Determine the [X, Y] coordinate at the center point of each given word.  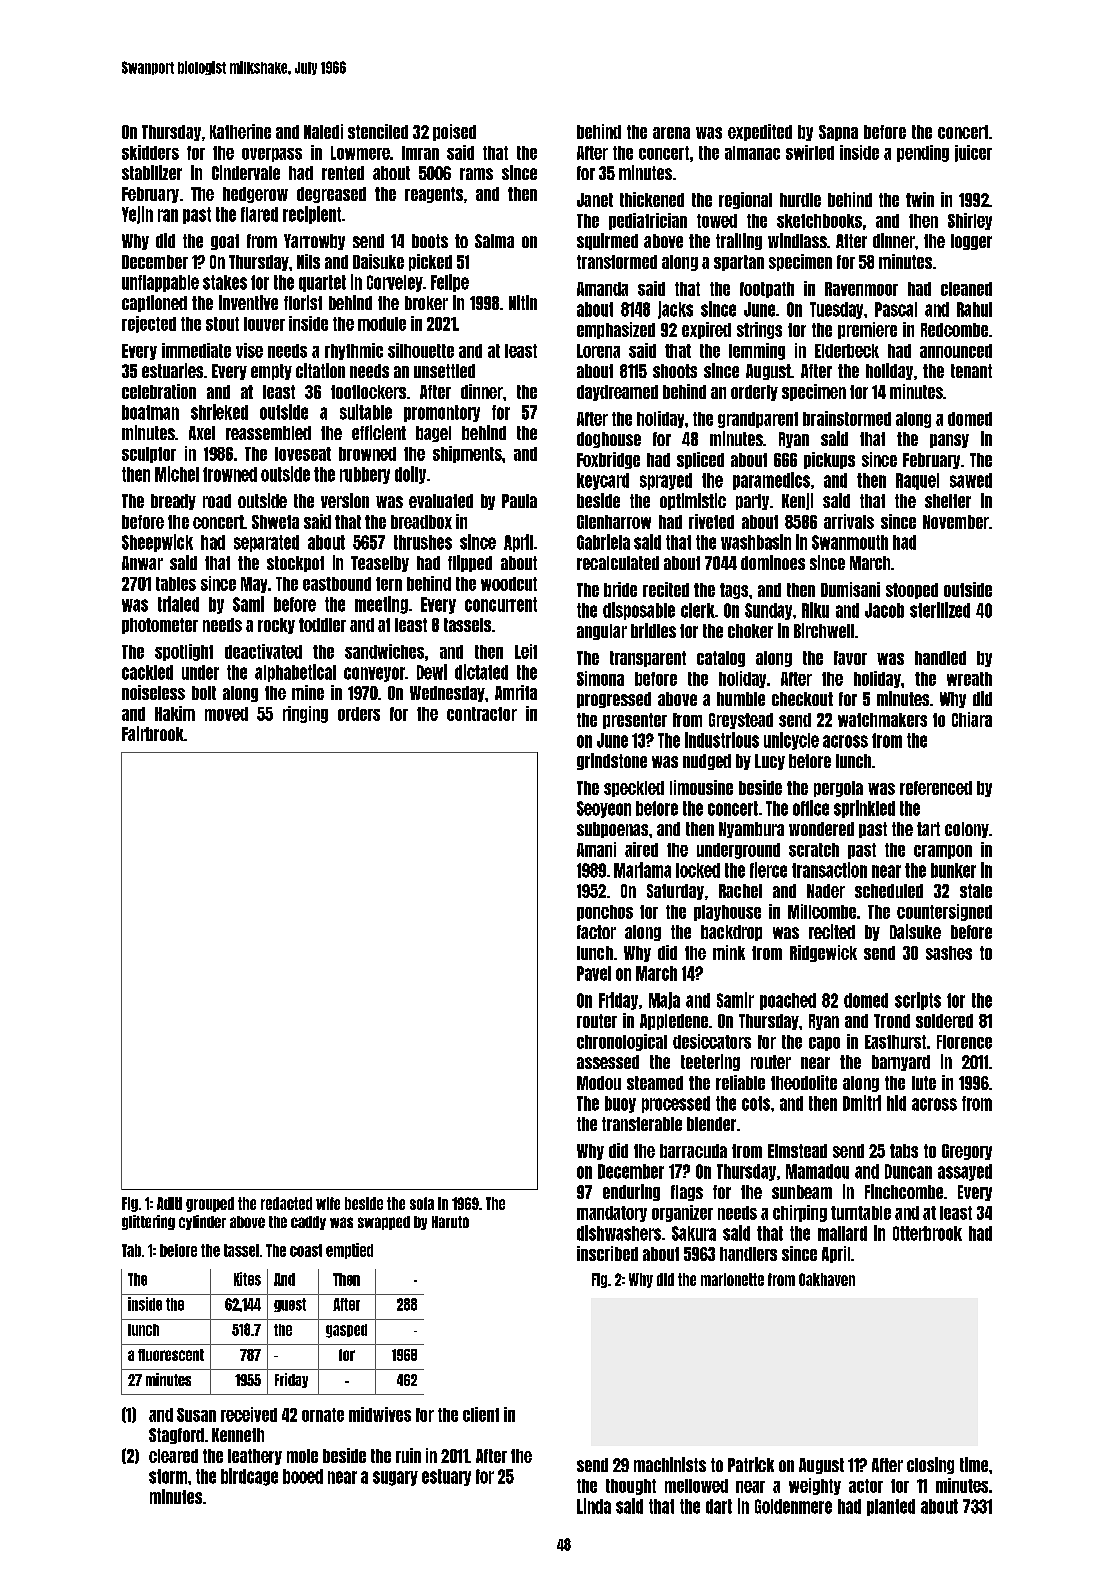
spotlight [184, 652]
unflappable [160, 283]
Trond [892, 1021]
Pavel [594, 973]
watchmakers [882, 720]
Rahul [974, 309]
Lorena [598, 351]
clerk [698, 610]
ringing [305, 714]
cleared [173, 1456]
